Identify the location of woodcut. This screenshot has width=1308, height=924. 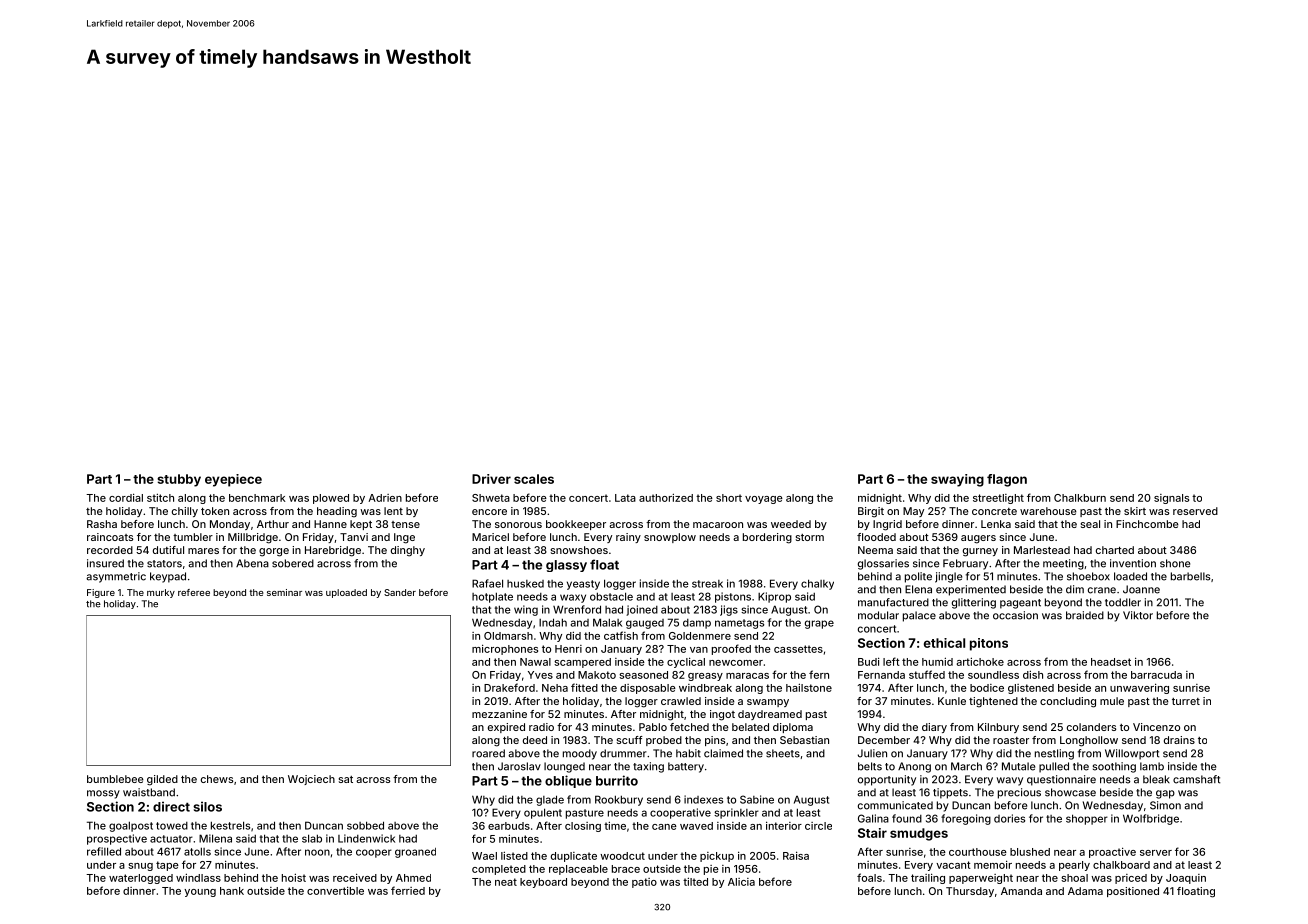
(622, 856).
